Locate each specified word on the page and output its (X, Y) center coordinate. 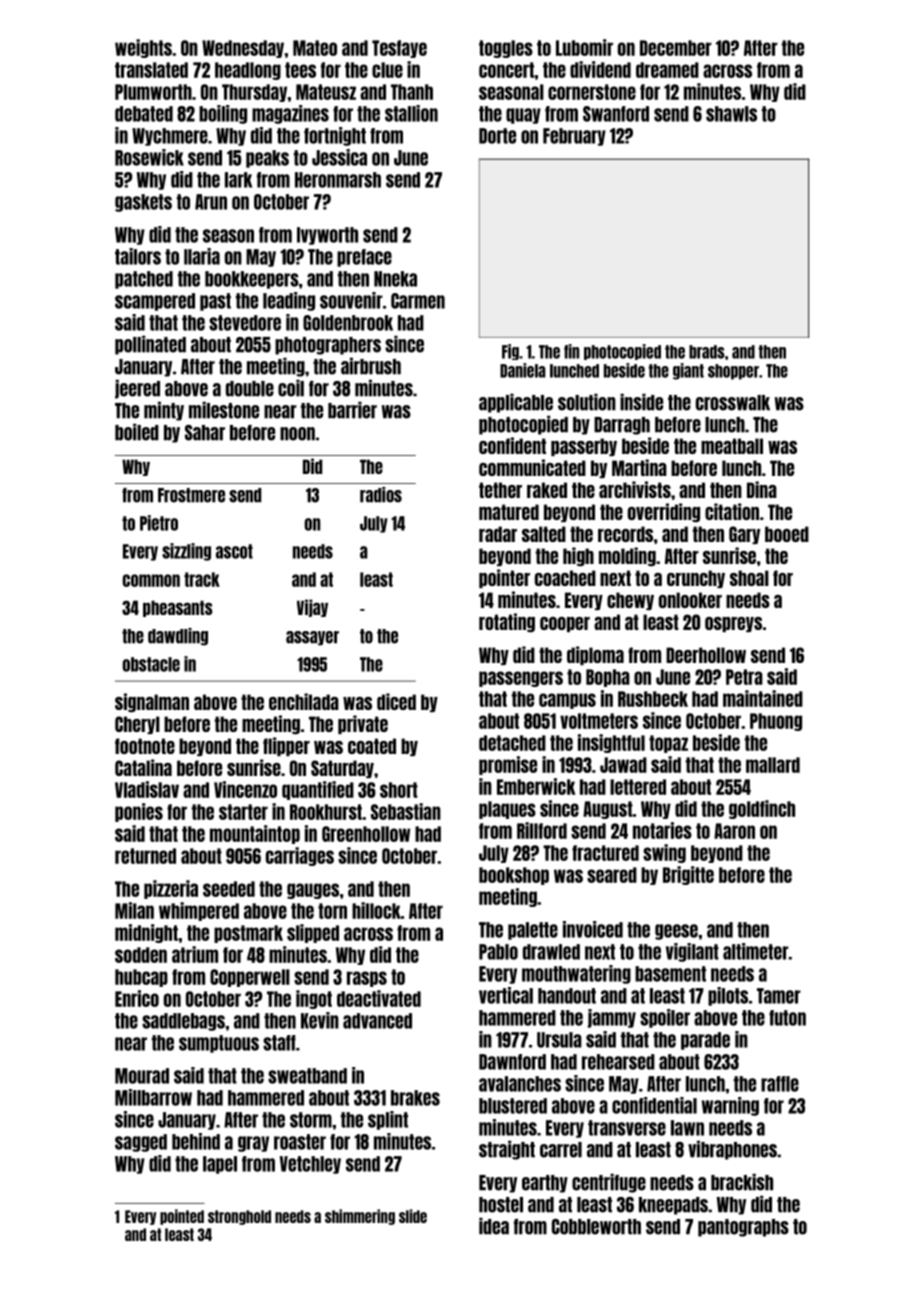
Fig (510, 352)
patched (144, 280)
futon (787, 1018)
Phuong (776, 722)
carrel (561, 1150)
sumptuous (219, 1044)
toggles (506, 49)
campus (567, 701)
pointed (182, 1217)
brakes (415, 1098)
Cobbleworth (596, 1227)
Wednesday (243, 49)
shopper (733, 372)
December (676, 48)
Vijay (312, 608)
